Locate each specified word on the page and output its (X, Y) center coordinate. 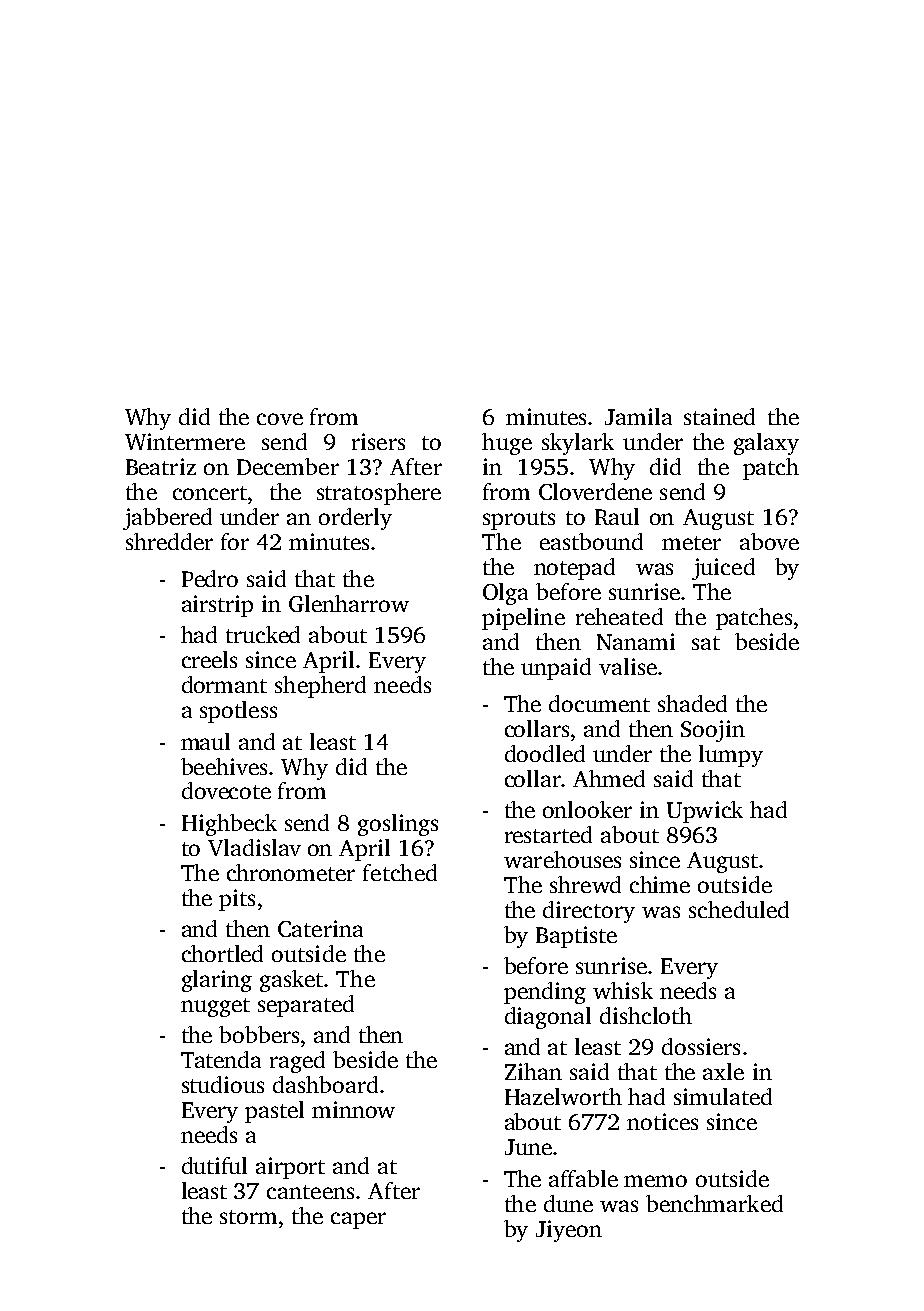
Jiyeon (569, 1231)
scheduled (739, 909)
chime (660, 884)
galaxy (766, 444)
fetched (400, 872)
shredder (169, 541)
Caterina (320, 928)
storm (248, 1217)
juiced (723, 569)
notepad (574, 569)
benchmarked (714, 1203)
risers (378, 441)
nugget (215, 1007)
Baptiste (576, 937)
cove (280, 419)
